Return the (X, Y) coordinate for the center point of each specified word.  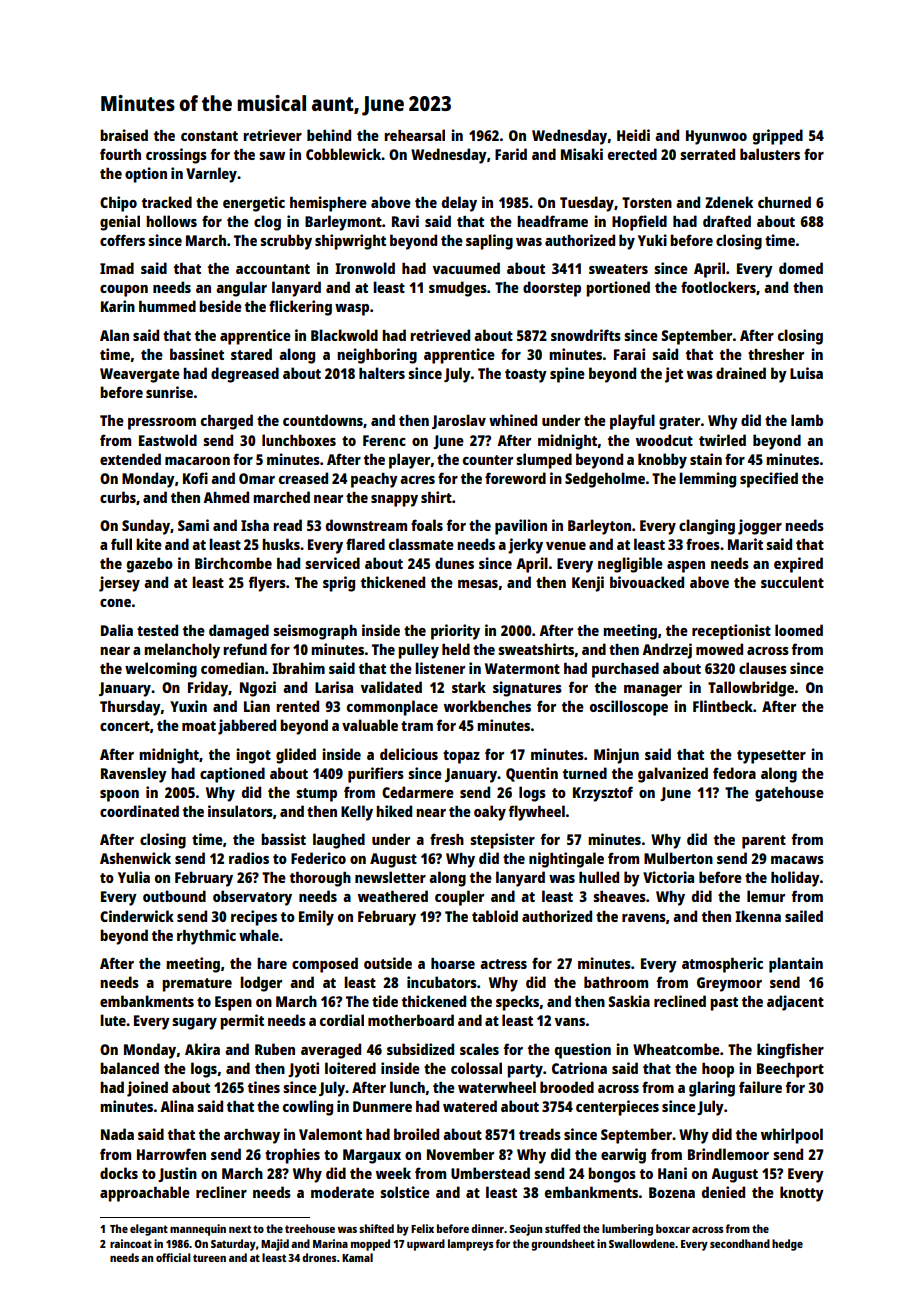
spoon (119, 796)
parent (764, 842)
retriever (272, 135)
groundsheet (563, 1245)
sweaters (618, 269)
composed (325, 965)
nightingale (566, 860)
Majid (275, 1245)
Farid (511, 154)
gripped (778, 137)
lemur (766, 896)
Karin (118, 306)
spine (567, 375)
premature (197, 985)
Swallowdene (642, 1243)
